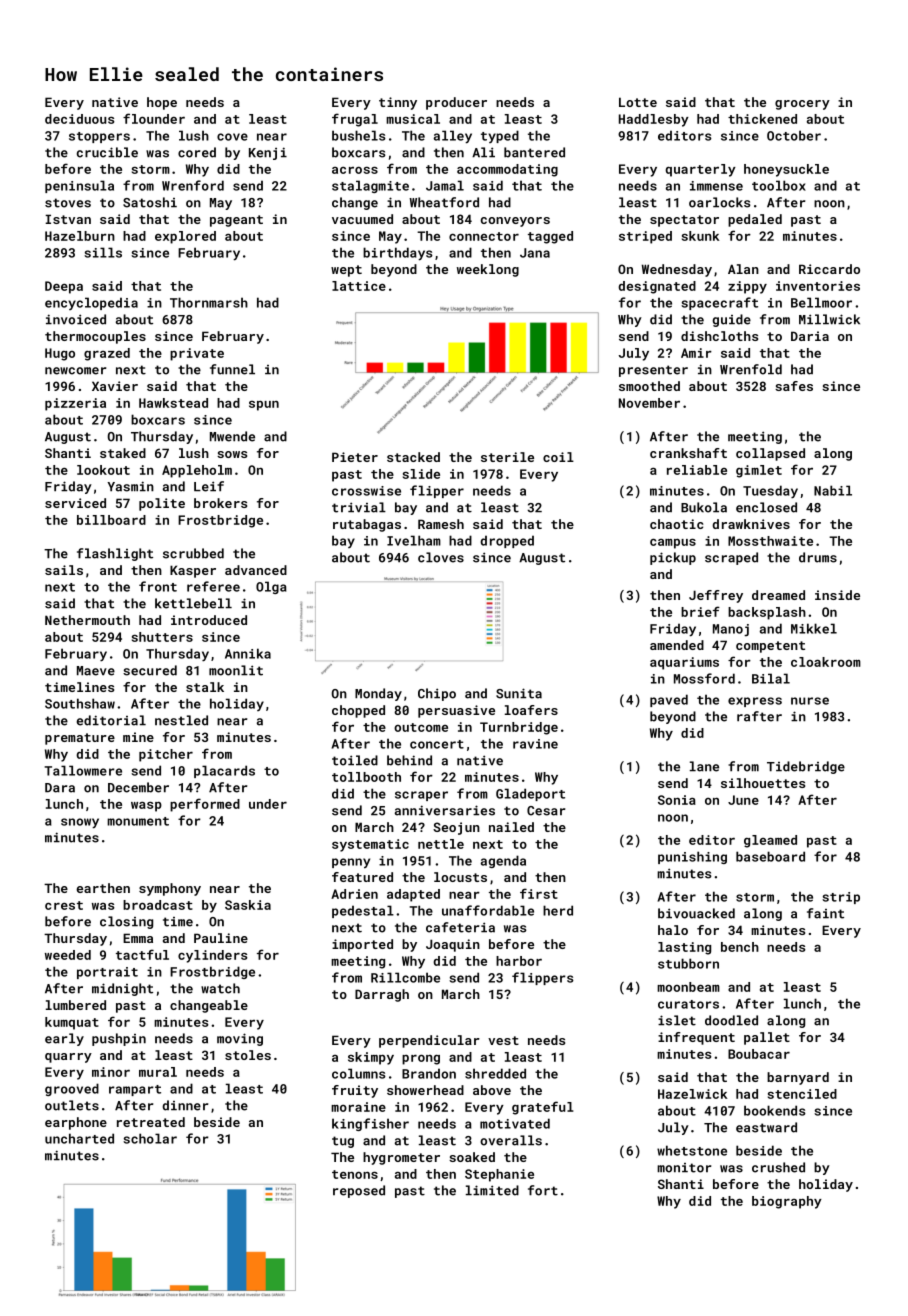  What do you see at coordinates (825, 913) in the screenshot?
I see `faint` at bounding box center [825, 913].
